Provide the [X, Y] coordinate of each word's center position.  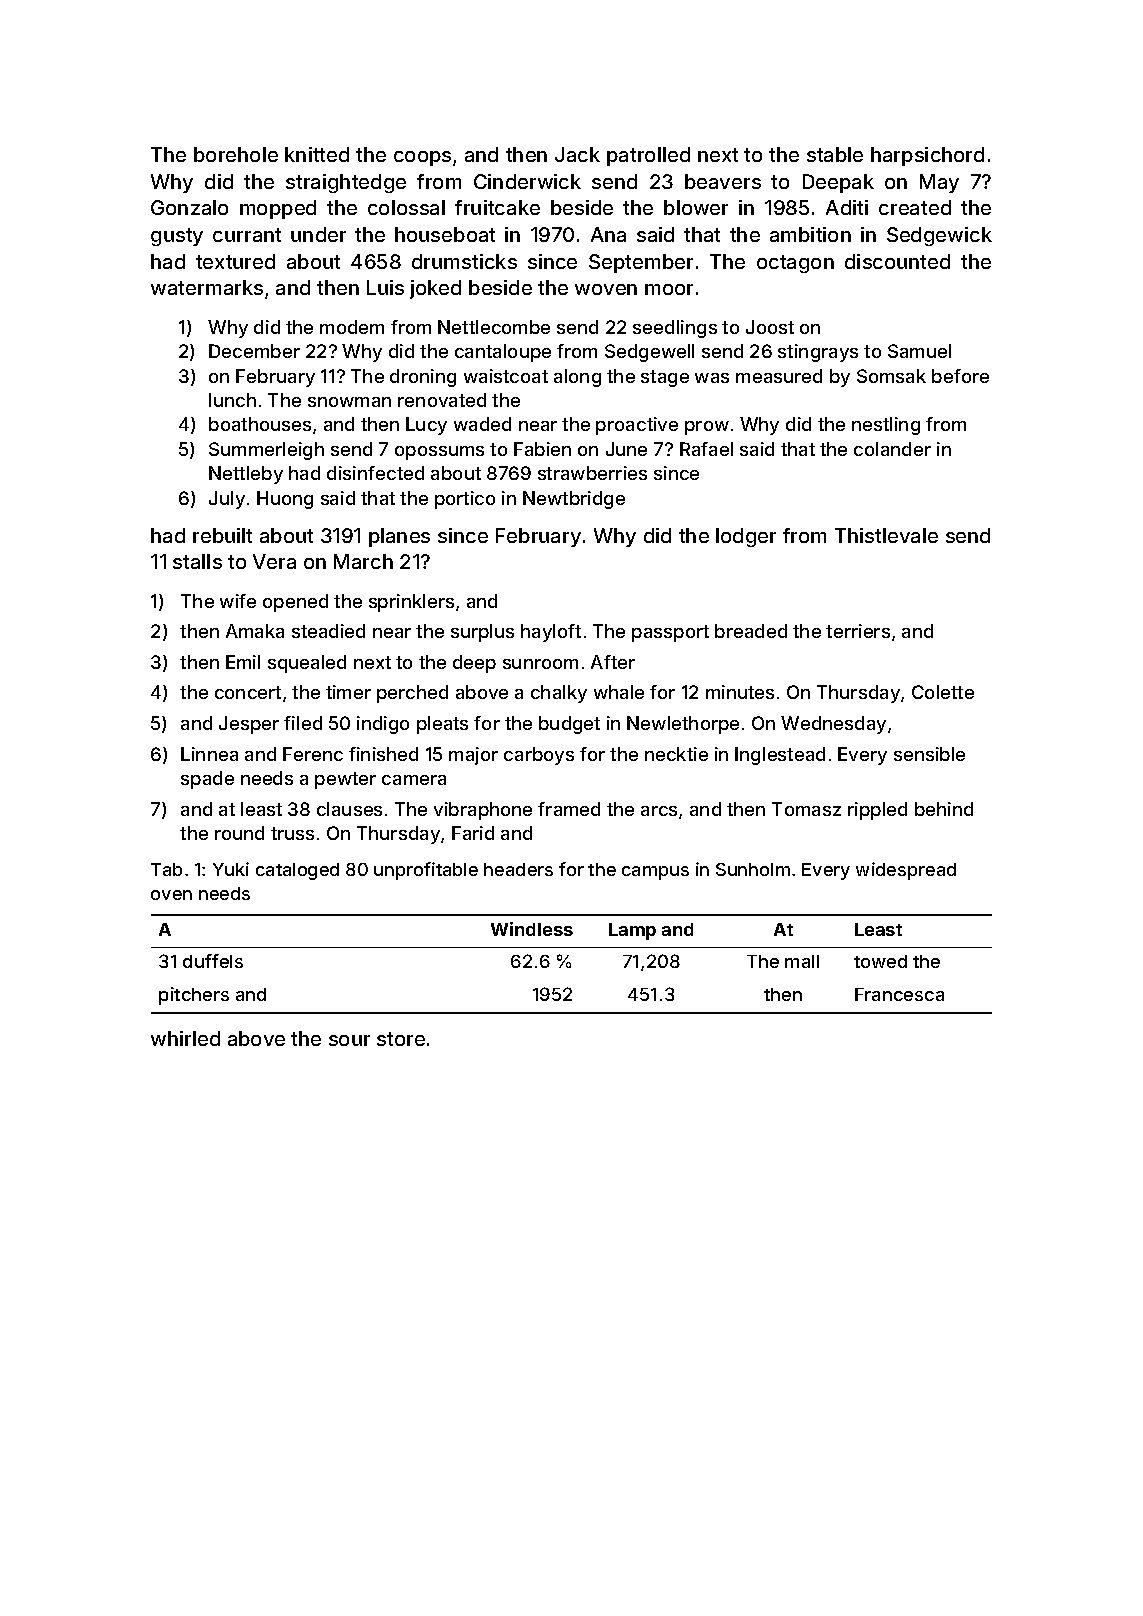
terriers [858, 631]
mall [802, 961]
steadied [328, 631]
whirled [185, 1038]
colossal [406, 207]
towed [880, 961]
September [641, 263]
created [915, 207]
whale [619, 692]
